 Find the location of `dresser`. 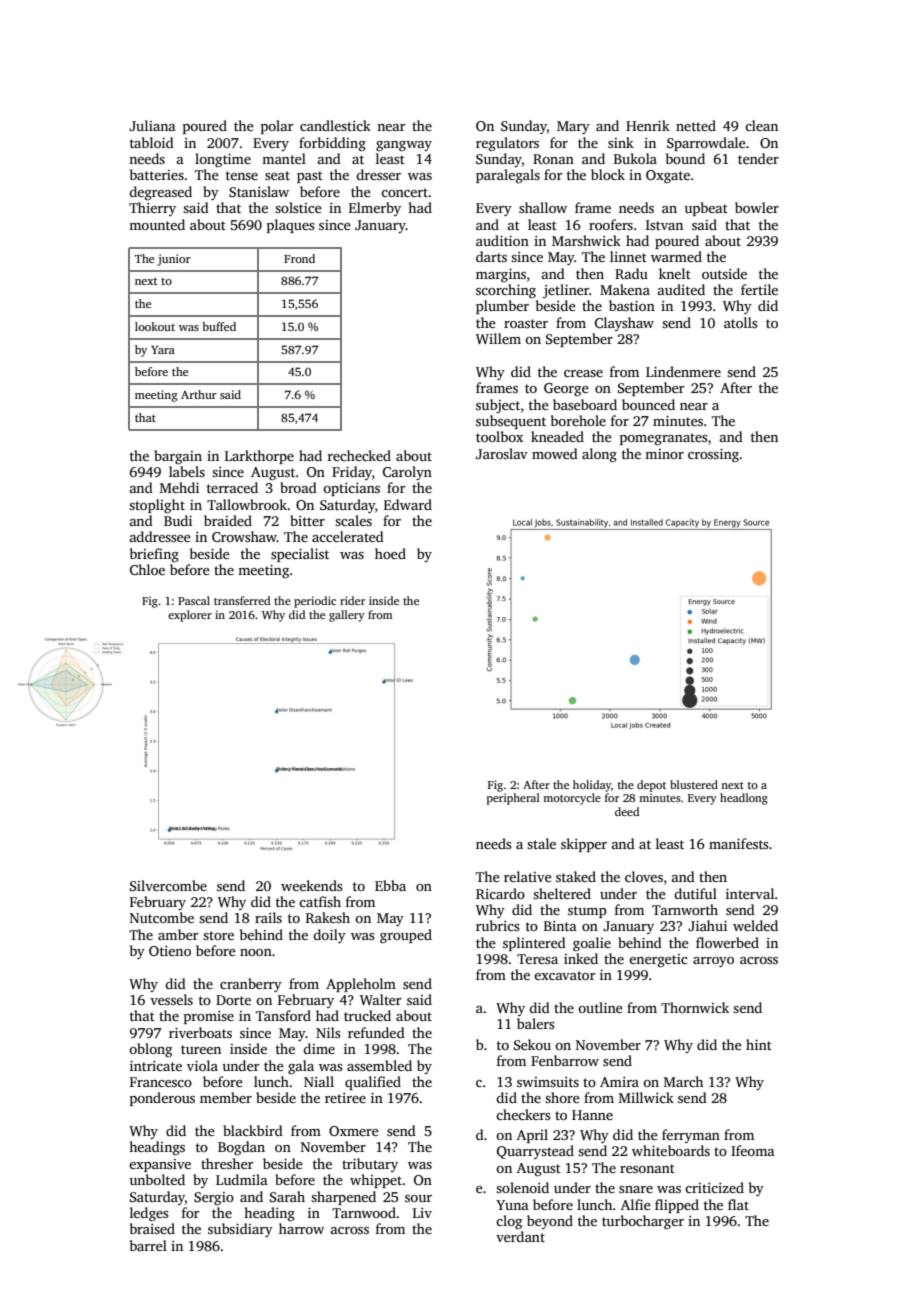

dresser is located at coordinates (378, 174).
